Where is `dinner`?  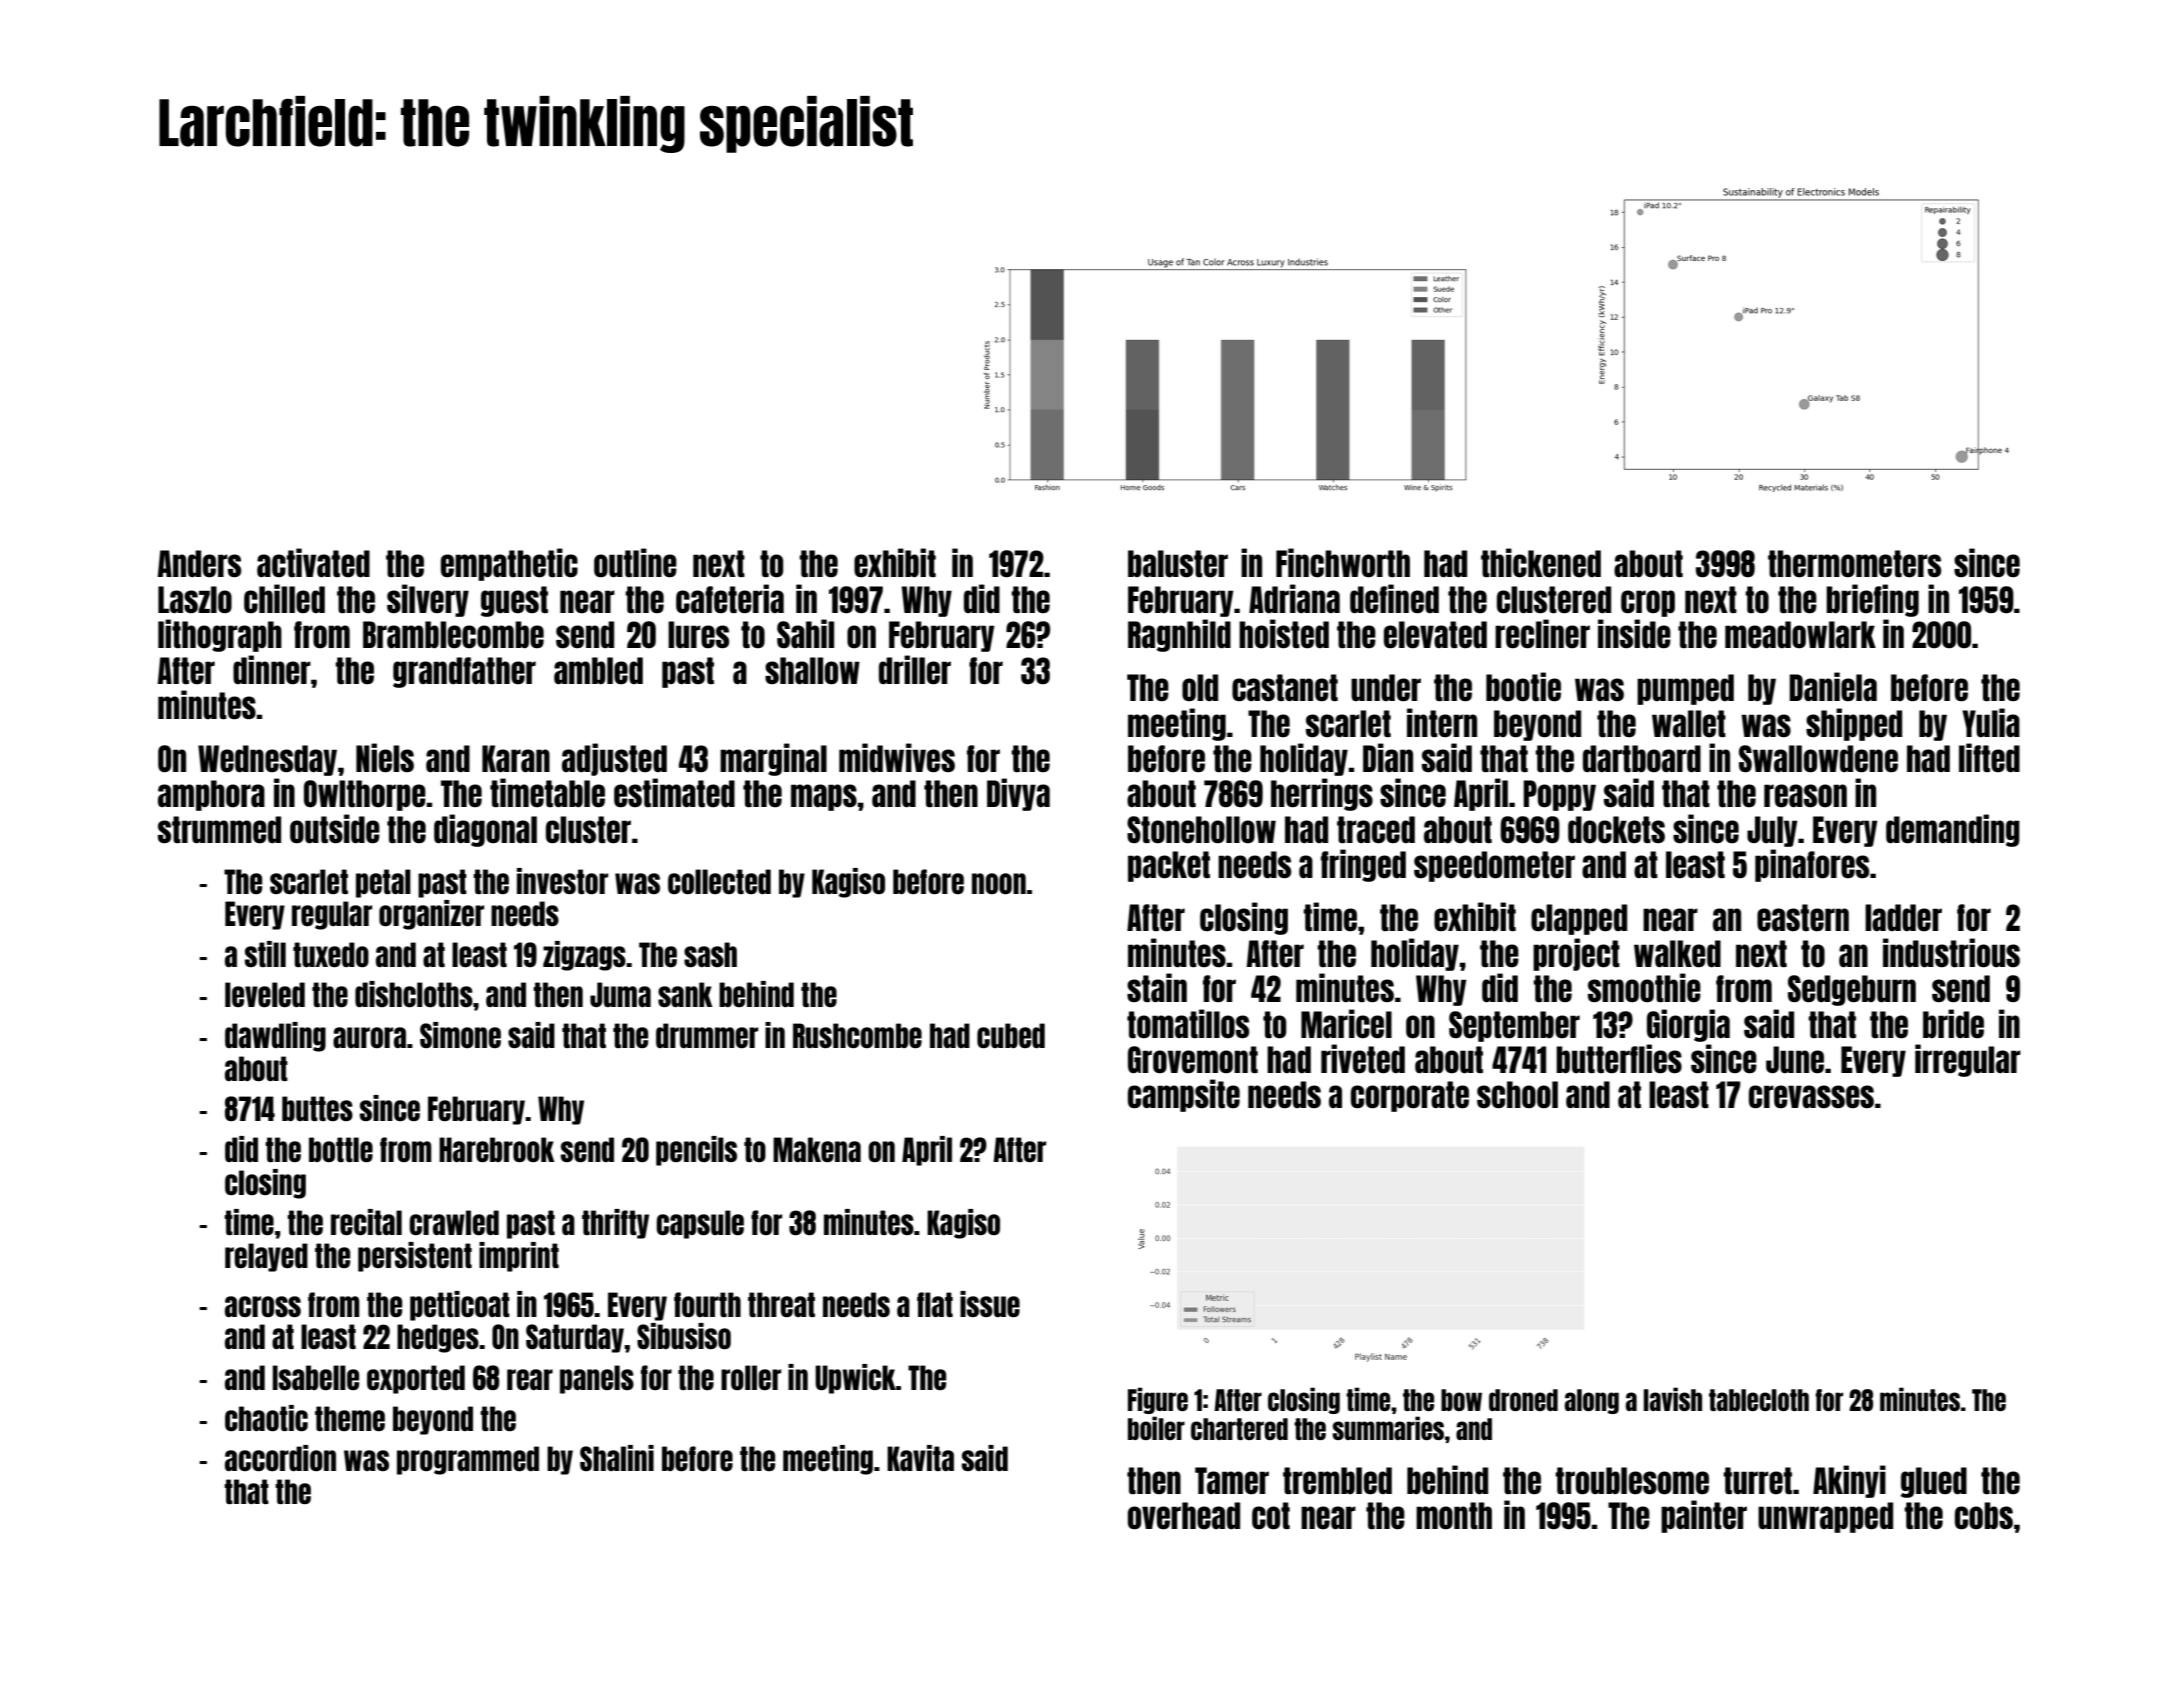
dinner is located at coordinates (272, 669).
